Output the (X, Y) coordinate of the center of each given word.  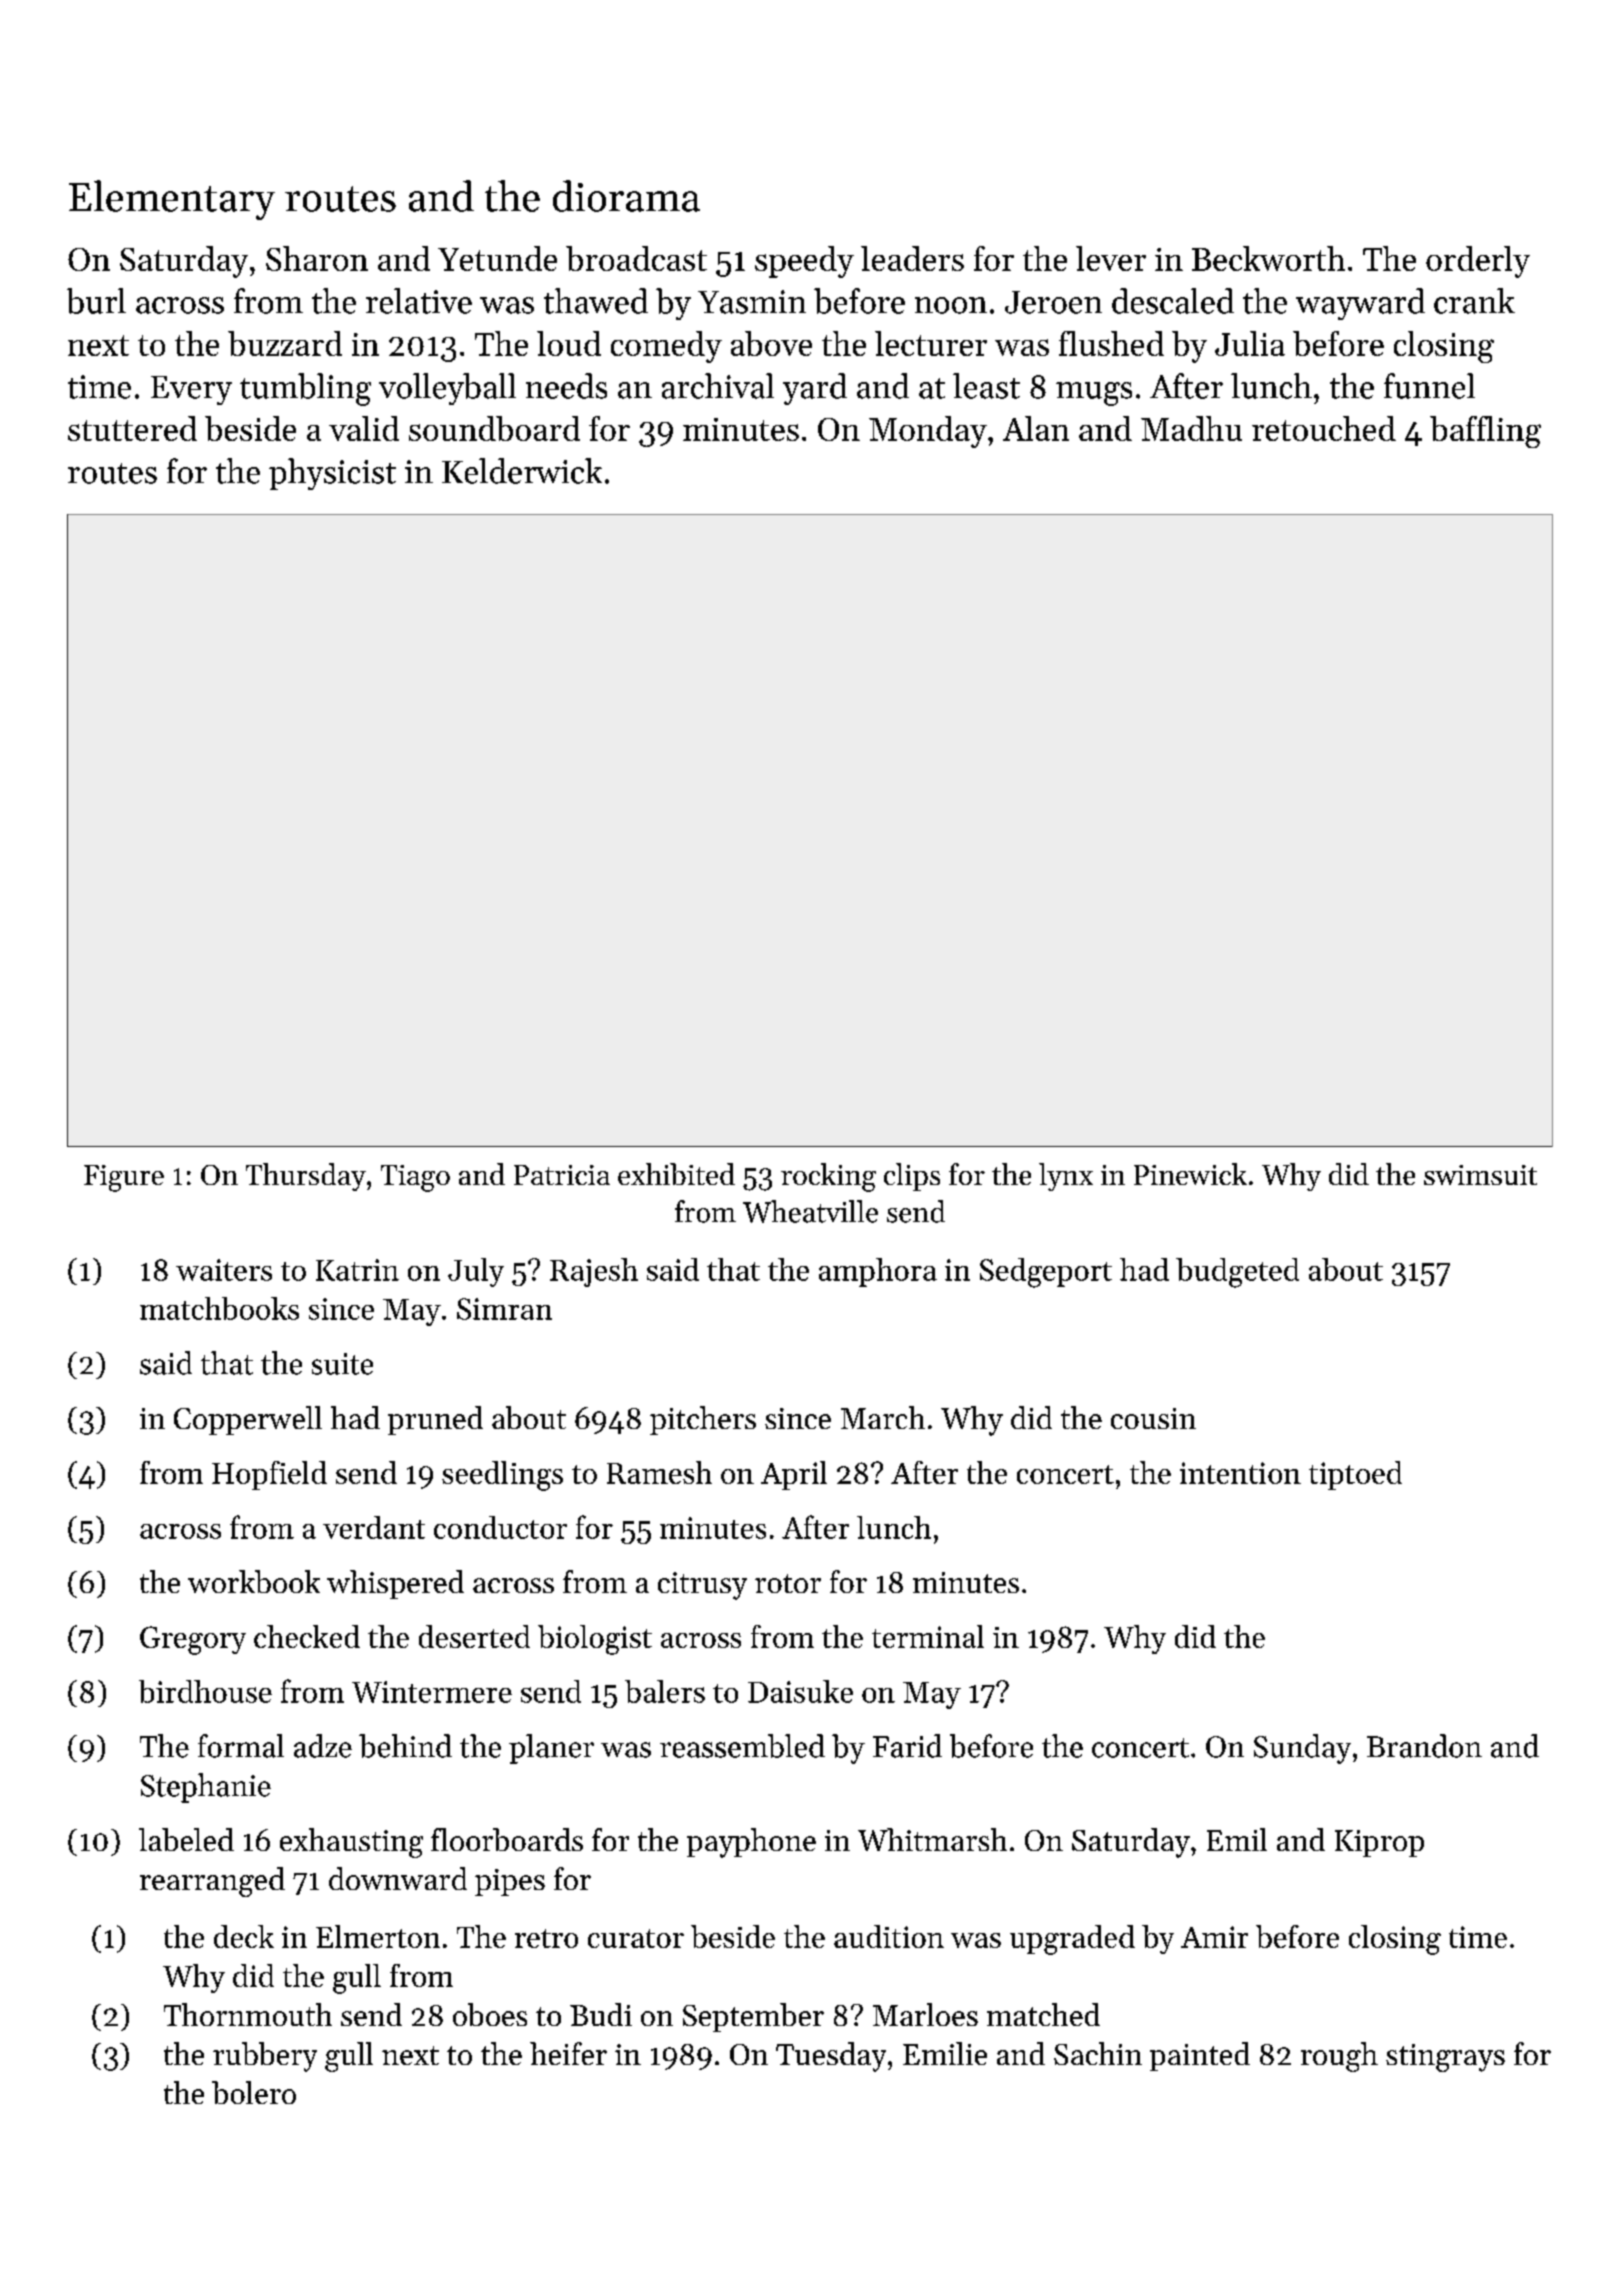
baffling (1485, 432)
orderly (1478, 262)
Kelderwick (522, 471)
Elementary (172, 200)
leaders (912, 258)
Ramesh (659, 1472)
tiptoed (1355, 1475)
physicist (332, 474)
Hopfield (269, 1475)
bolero (254, 2092)
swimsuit (1480, 1175)
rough (1339, 2057)
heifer (568, 2053)
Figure (124, 1178)
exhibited (676, 1174)
